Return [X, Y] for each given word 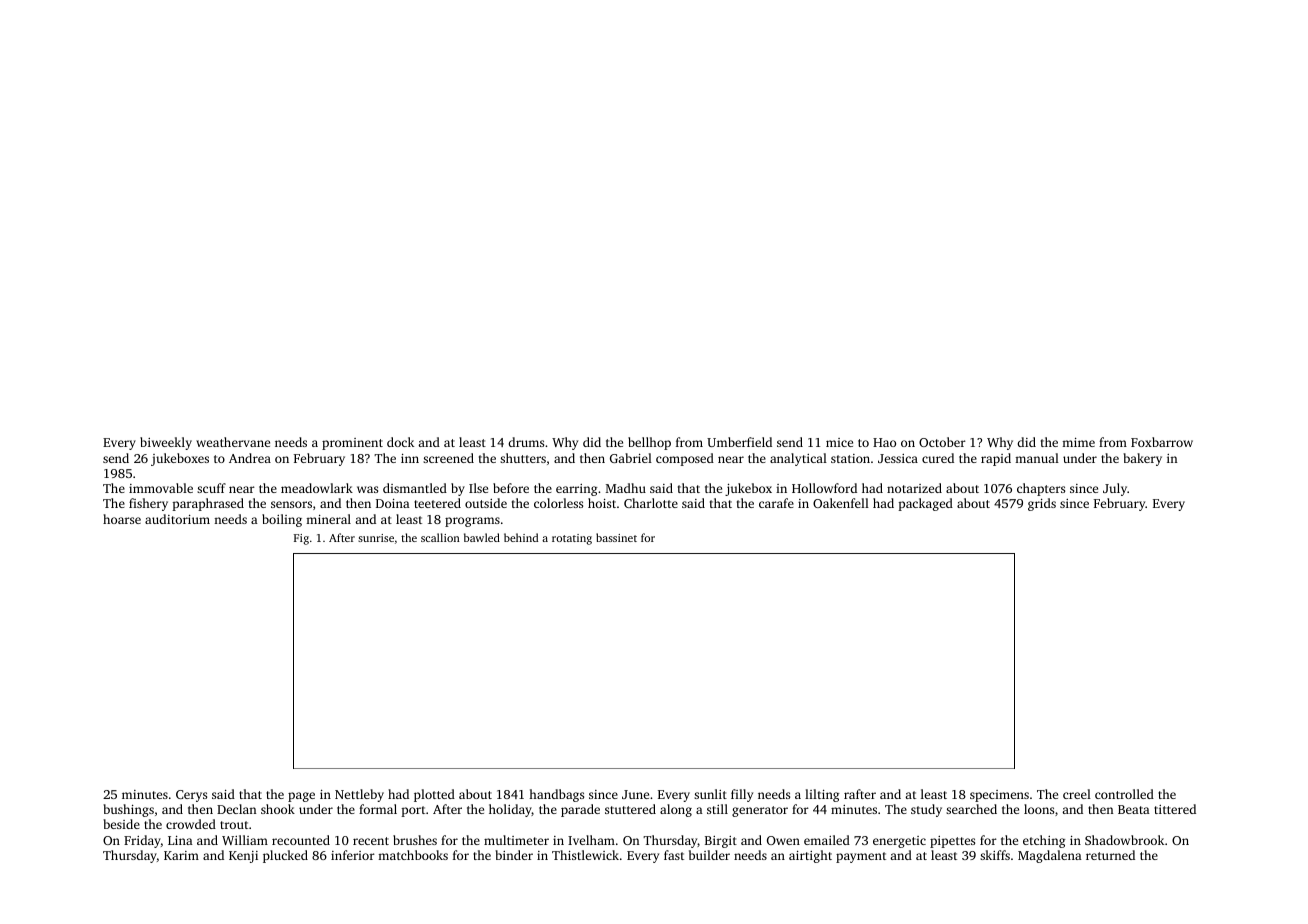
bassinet [616, 537]
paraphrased [208, 504]
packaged [925, 504]
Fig [301, 539]
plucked [285, 856]
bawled [482, 537]
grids [1042, 504]
